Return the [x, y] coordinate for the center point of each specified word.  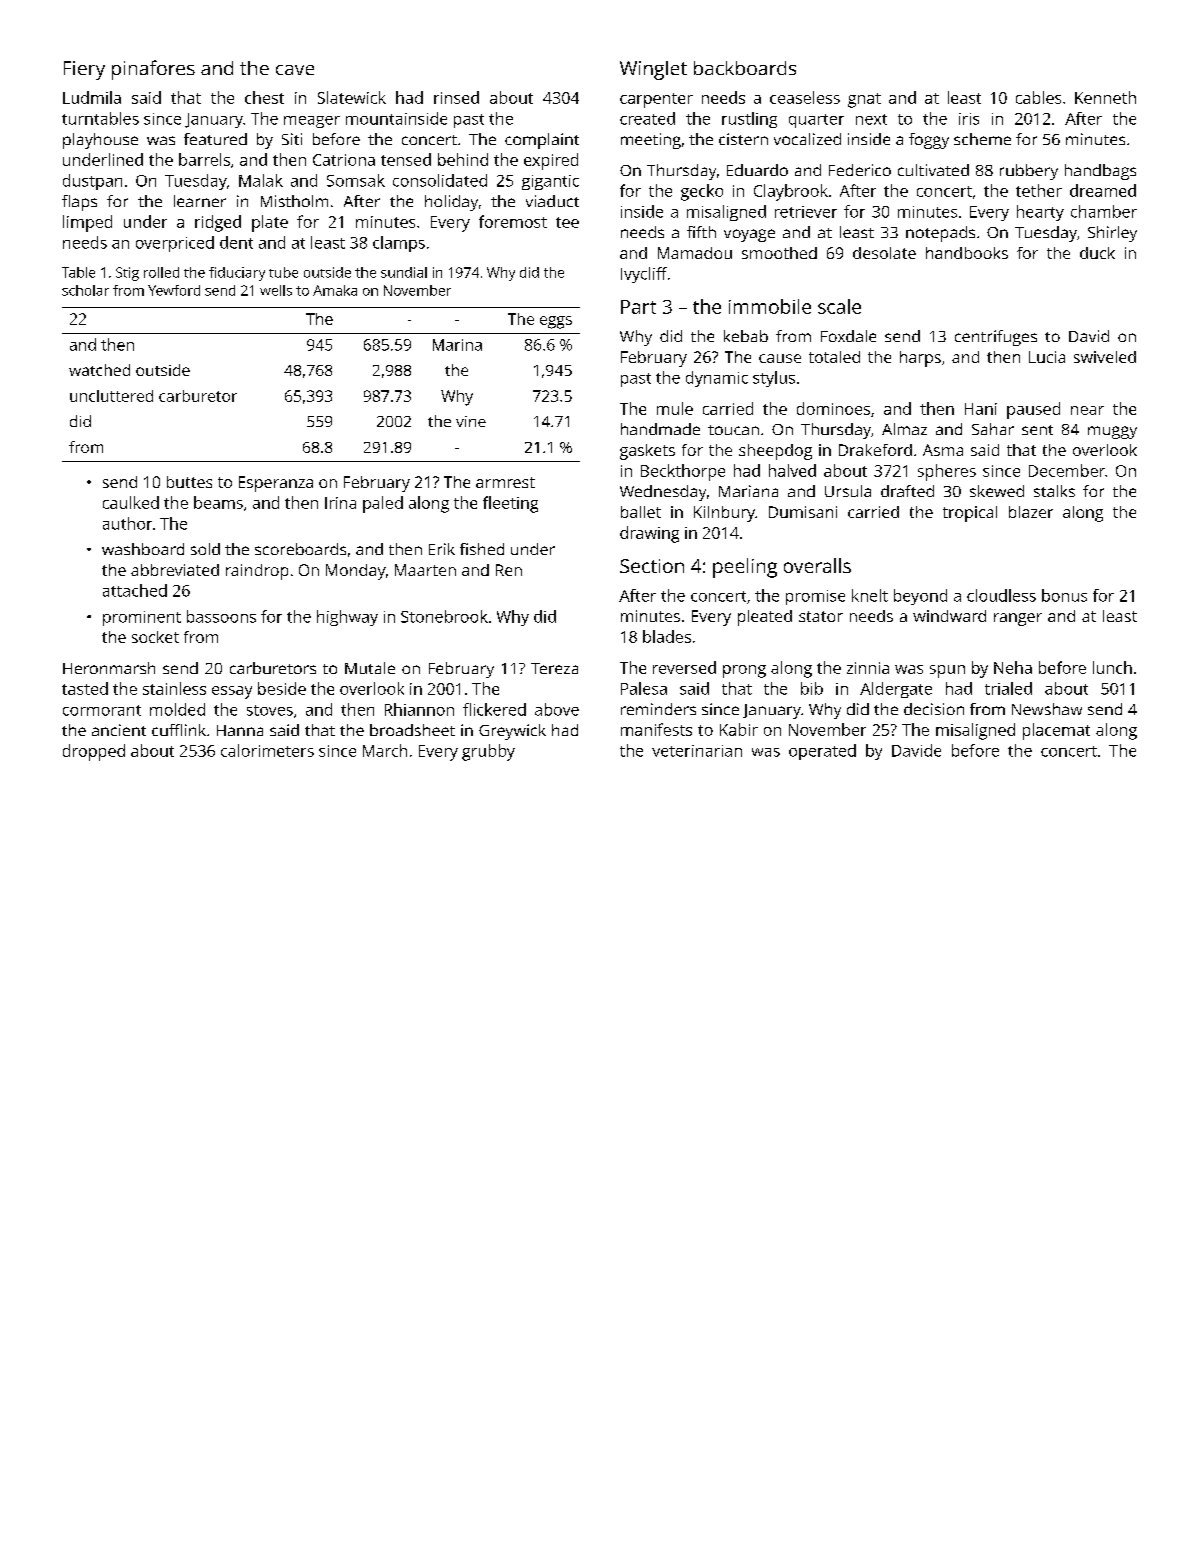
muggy [1112, 432]
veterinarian [697, 751]
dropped [94, 752]
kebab [746, 336]
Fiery [84, 70]
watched [99, 370]
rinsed [456, 97]
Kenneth [1105, 97]
